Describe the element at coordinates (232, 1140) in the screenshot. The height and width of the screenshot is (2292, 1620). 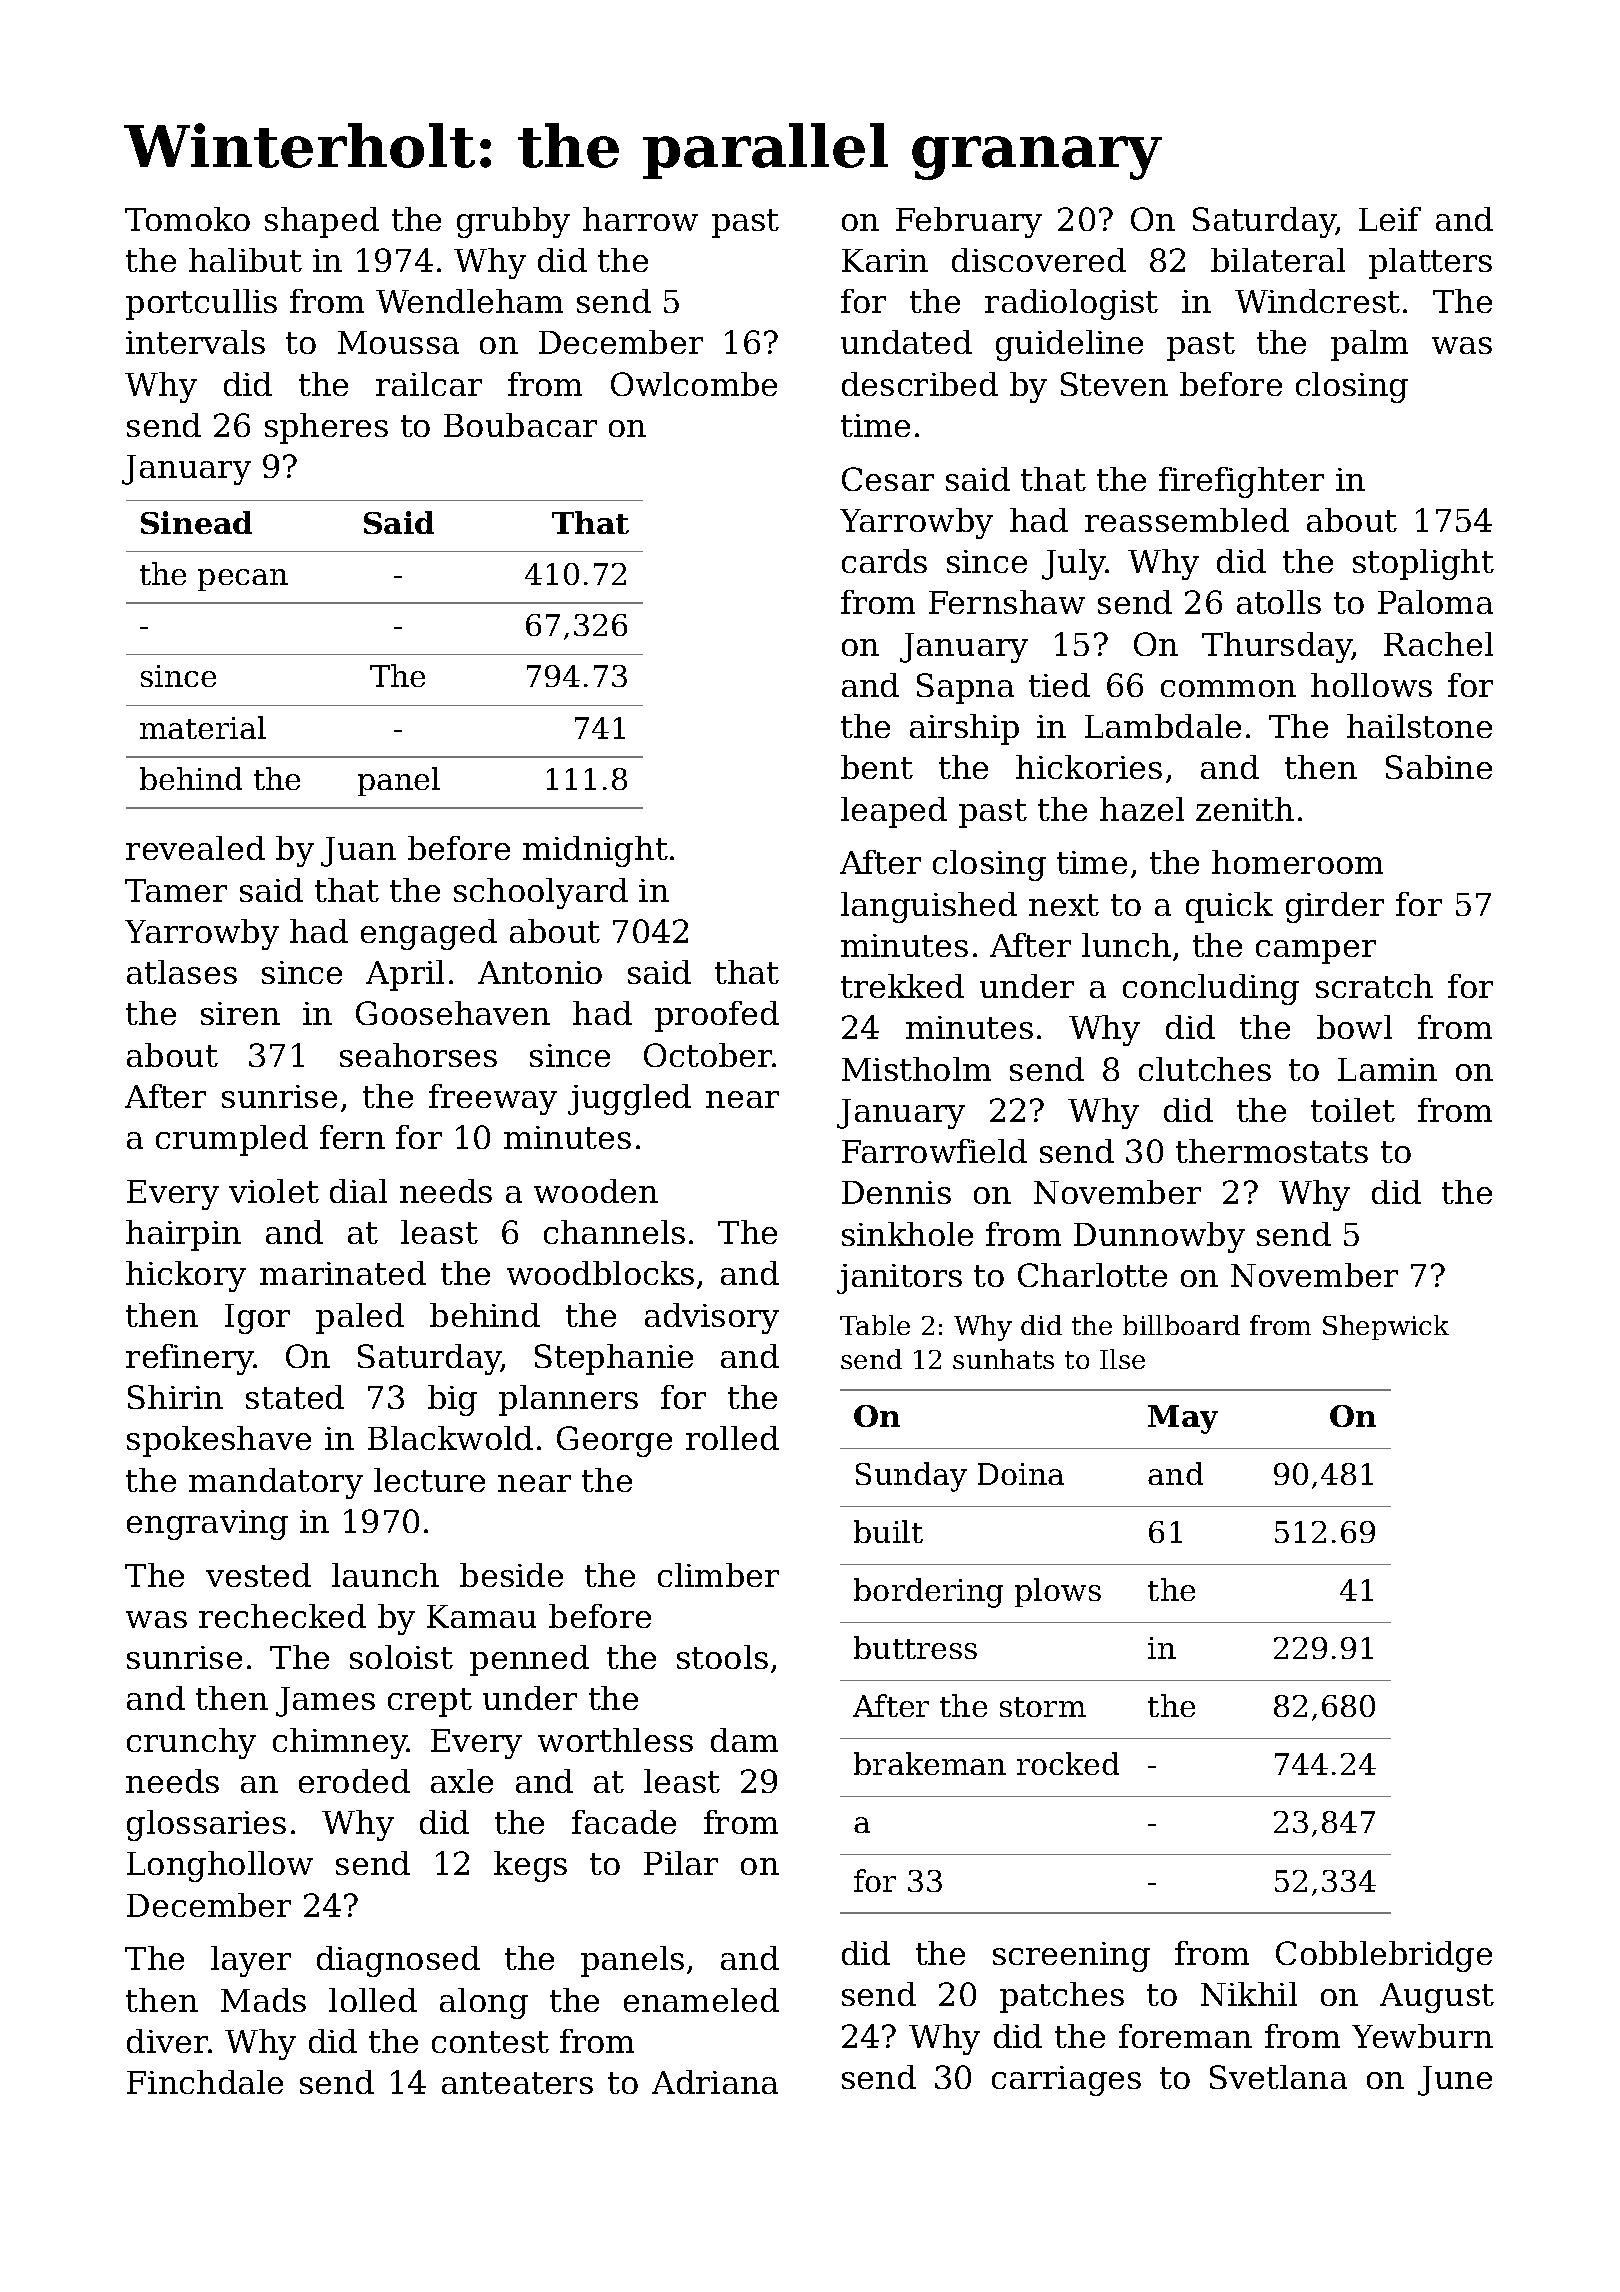
I see `crumpled` at that location.
